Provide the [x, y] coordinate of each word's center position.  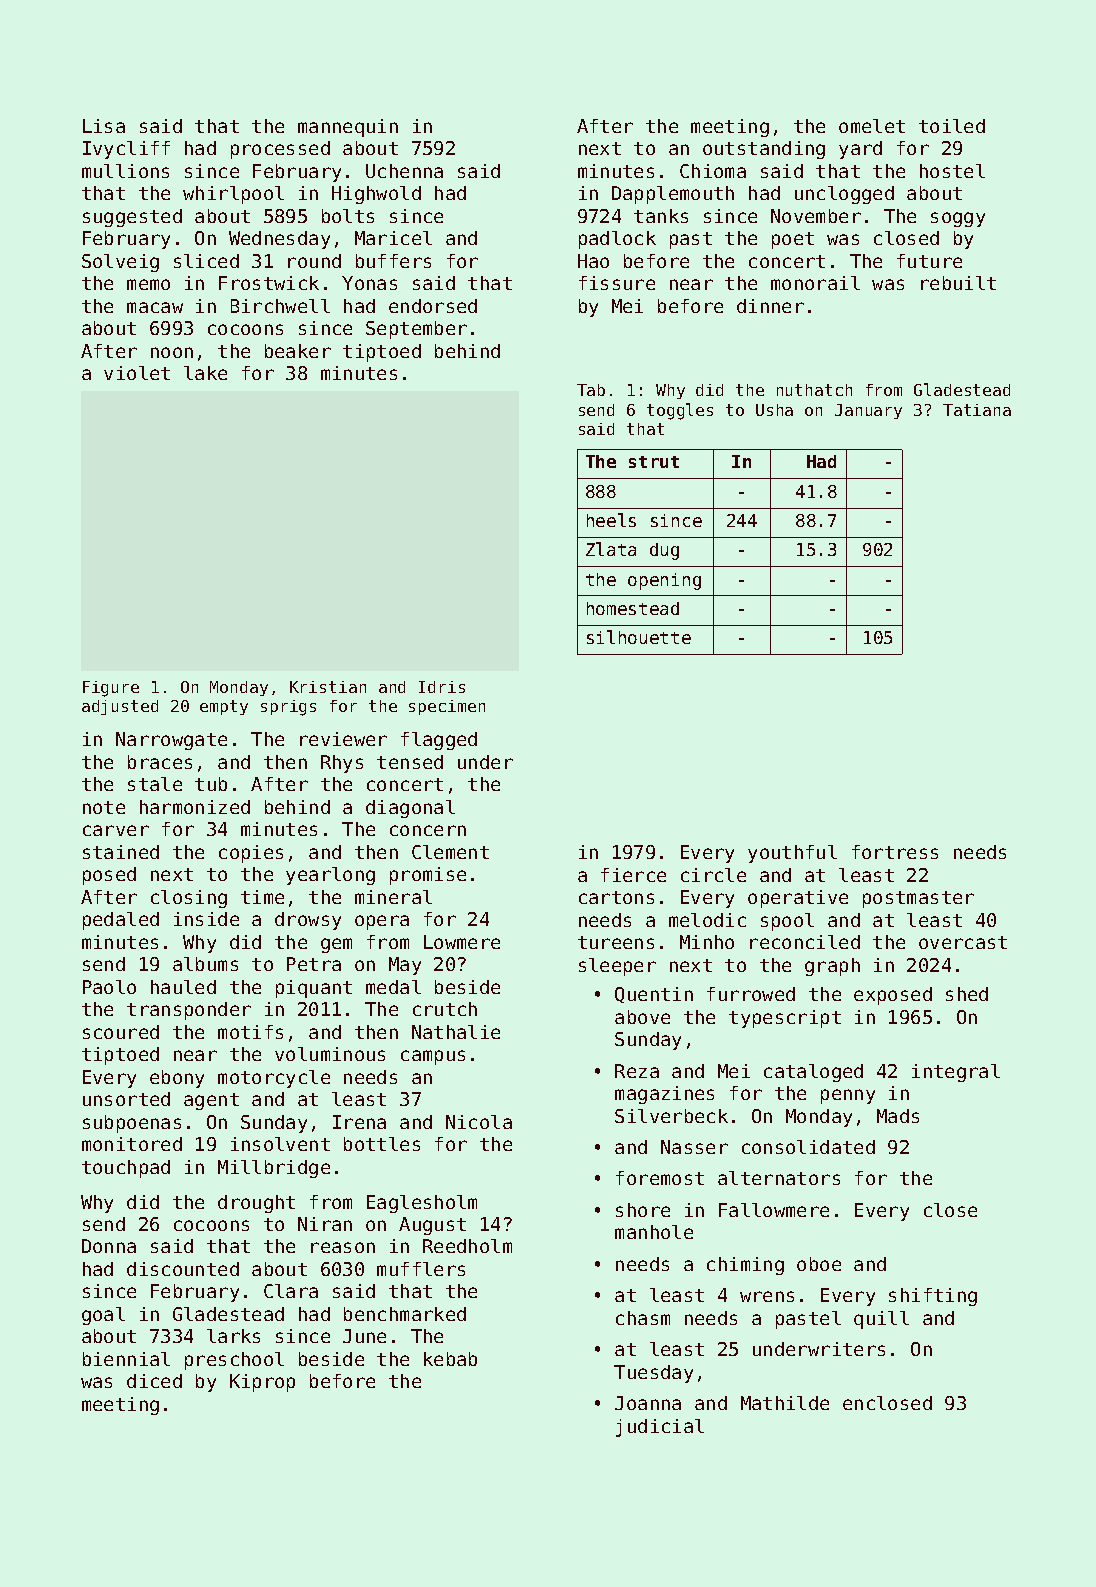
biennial [126, 1359]
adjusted [120, 707]
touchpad [126, 1169]
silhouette [639, 637]
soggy [958, 219]
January [868, 411]
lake [205, 373]
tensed [410, 762]
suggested [132, 218]
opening [664, 581]
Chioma [713, 171]
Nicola [479, 1122]
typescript [785, 1019]
